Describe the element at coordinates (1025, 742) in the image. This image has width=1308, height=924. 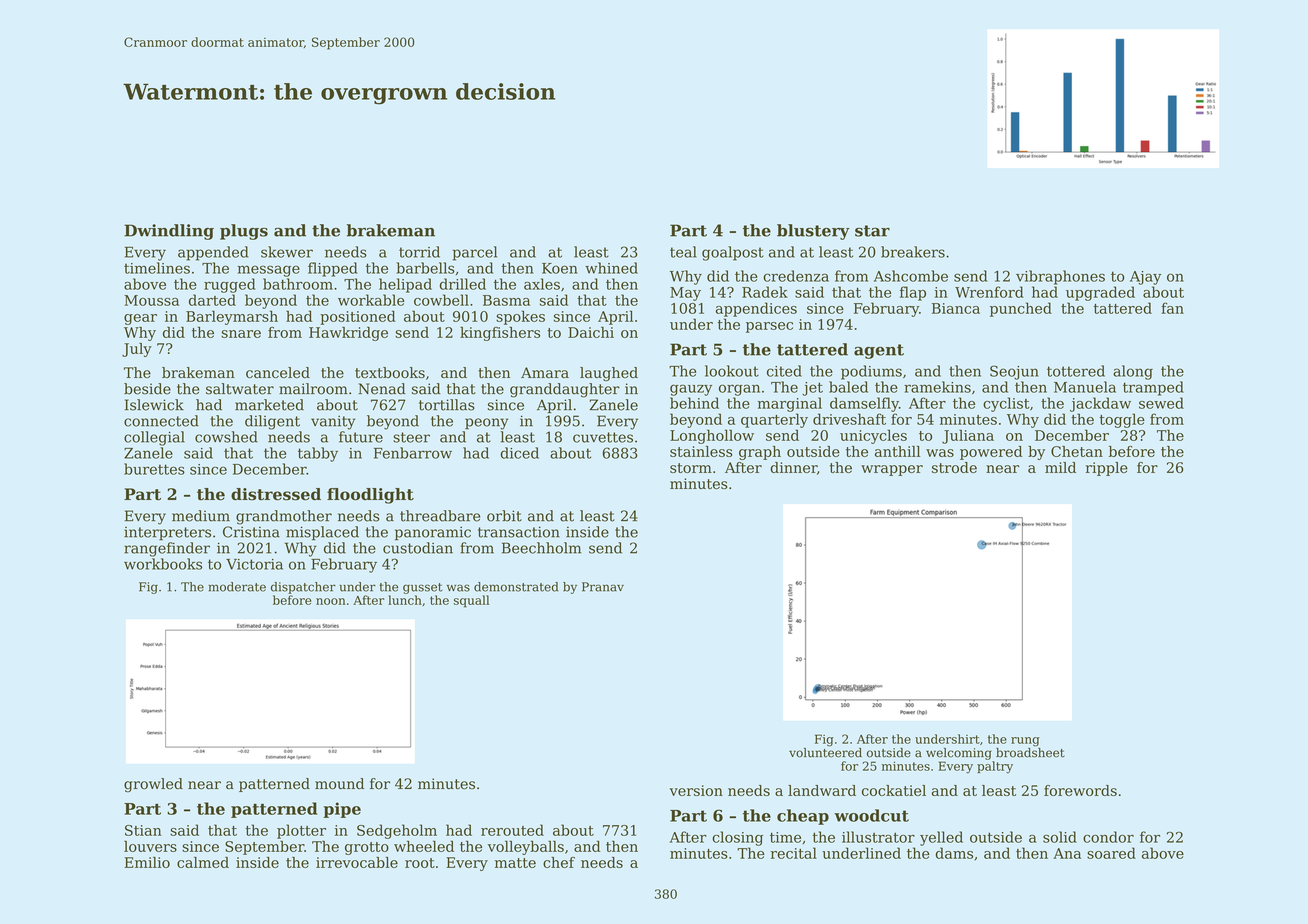
I see `rung` at that location.
